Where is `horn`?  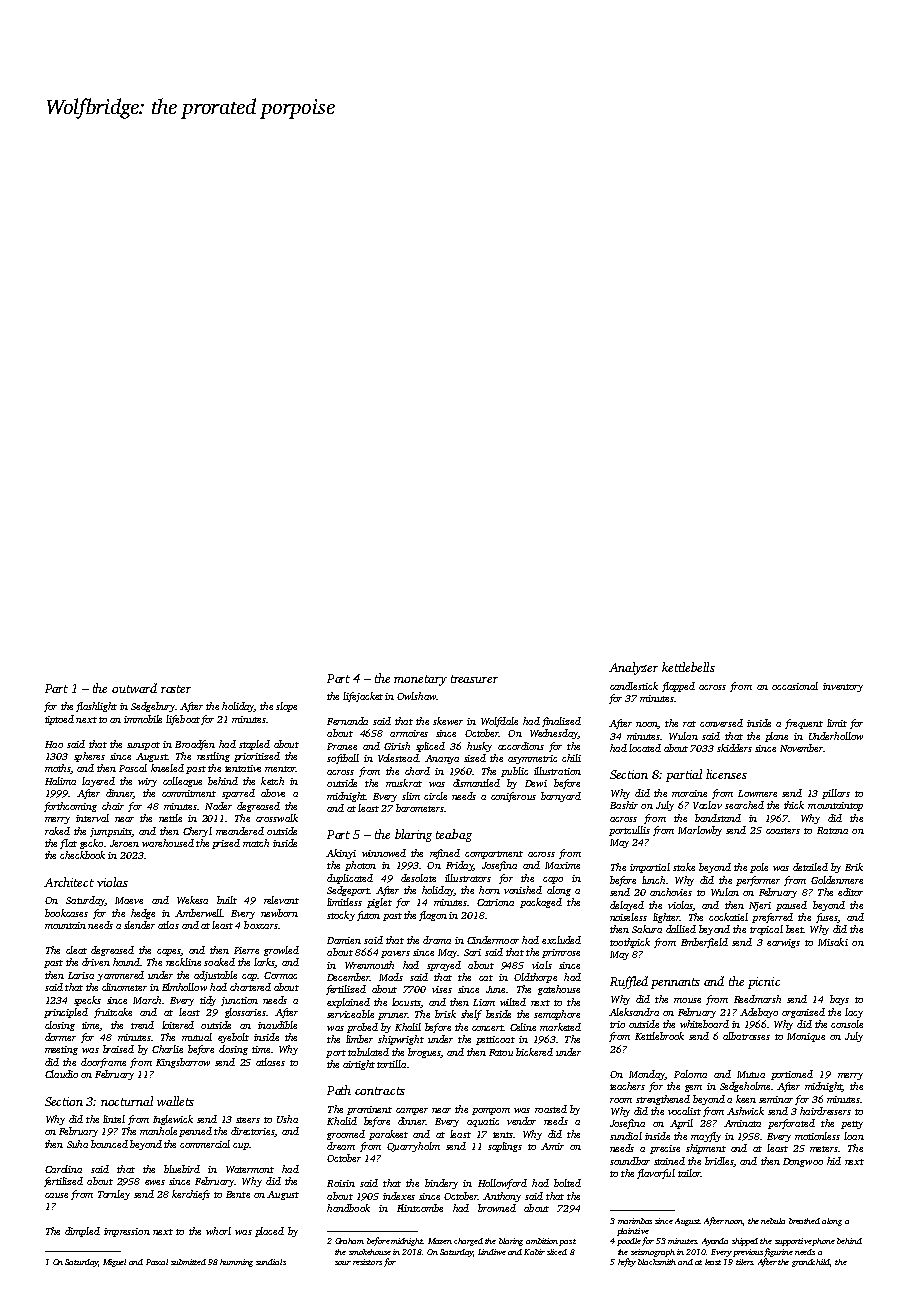 horn is located at coordinates (489, 890).
